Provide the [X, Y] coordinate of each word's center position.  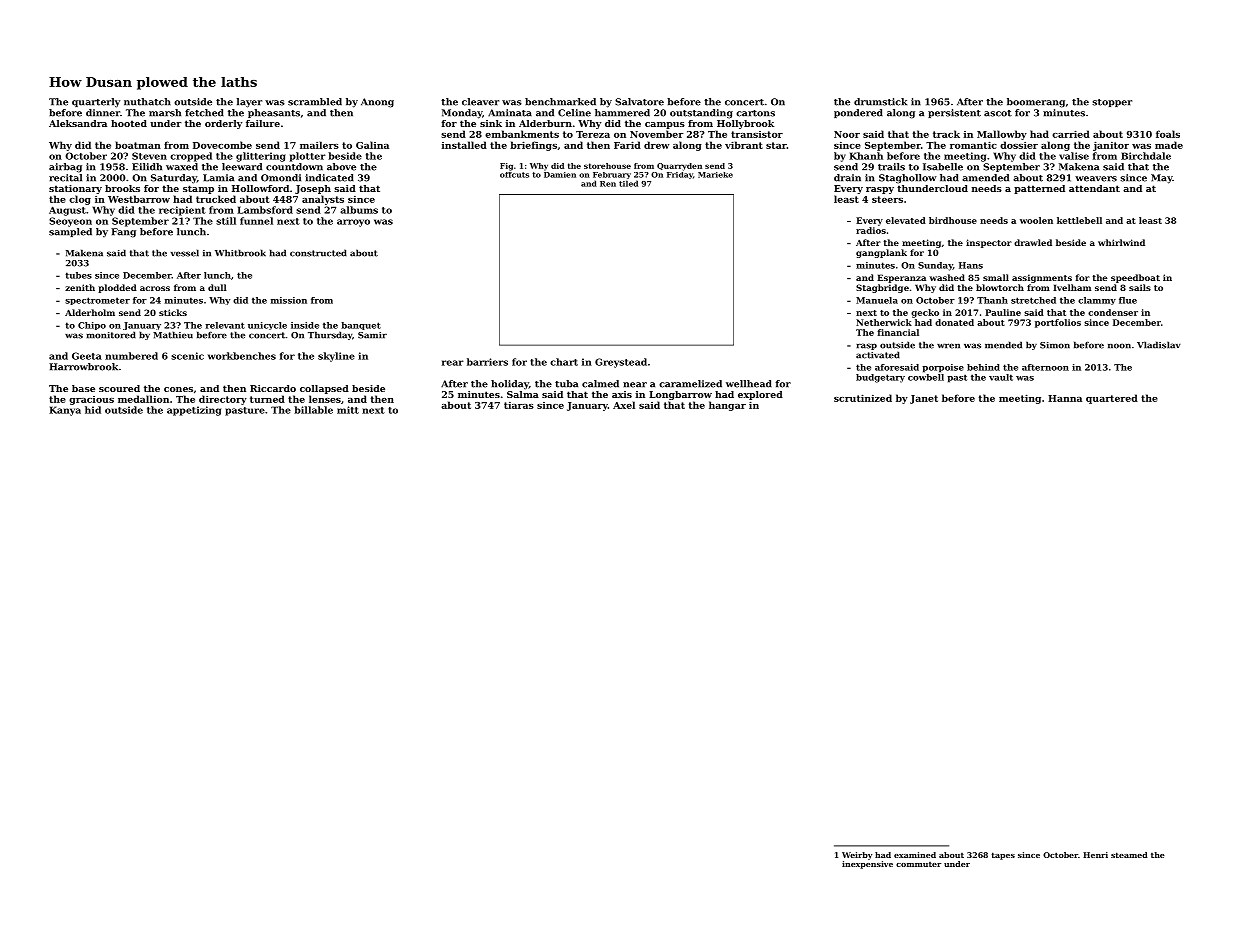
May [1162, 179]
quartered [1112, 399]
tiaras [519, 405]
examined [915, 855]
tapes [1003, 856]
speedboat [1135, 278]
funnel [256, 221]
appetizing [194, 411]
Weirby [857, 856]
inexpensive [867, 865]
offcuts [514, 175]
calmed [600, 384]
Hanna [1065, 398]
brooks [122, 188]
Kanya [65, 411]
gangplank [881, 253]
